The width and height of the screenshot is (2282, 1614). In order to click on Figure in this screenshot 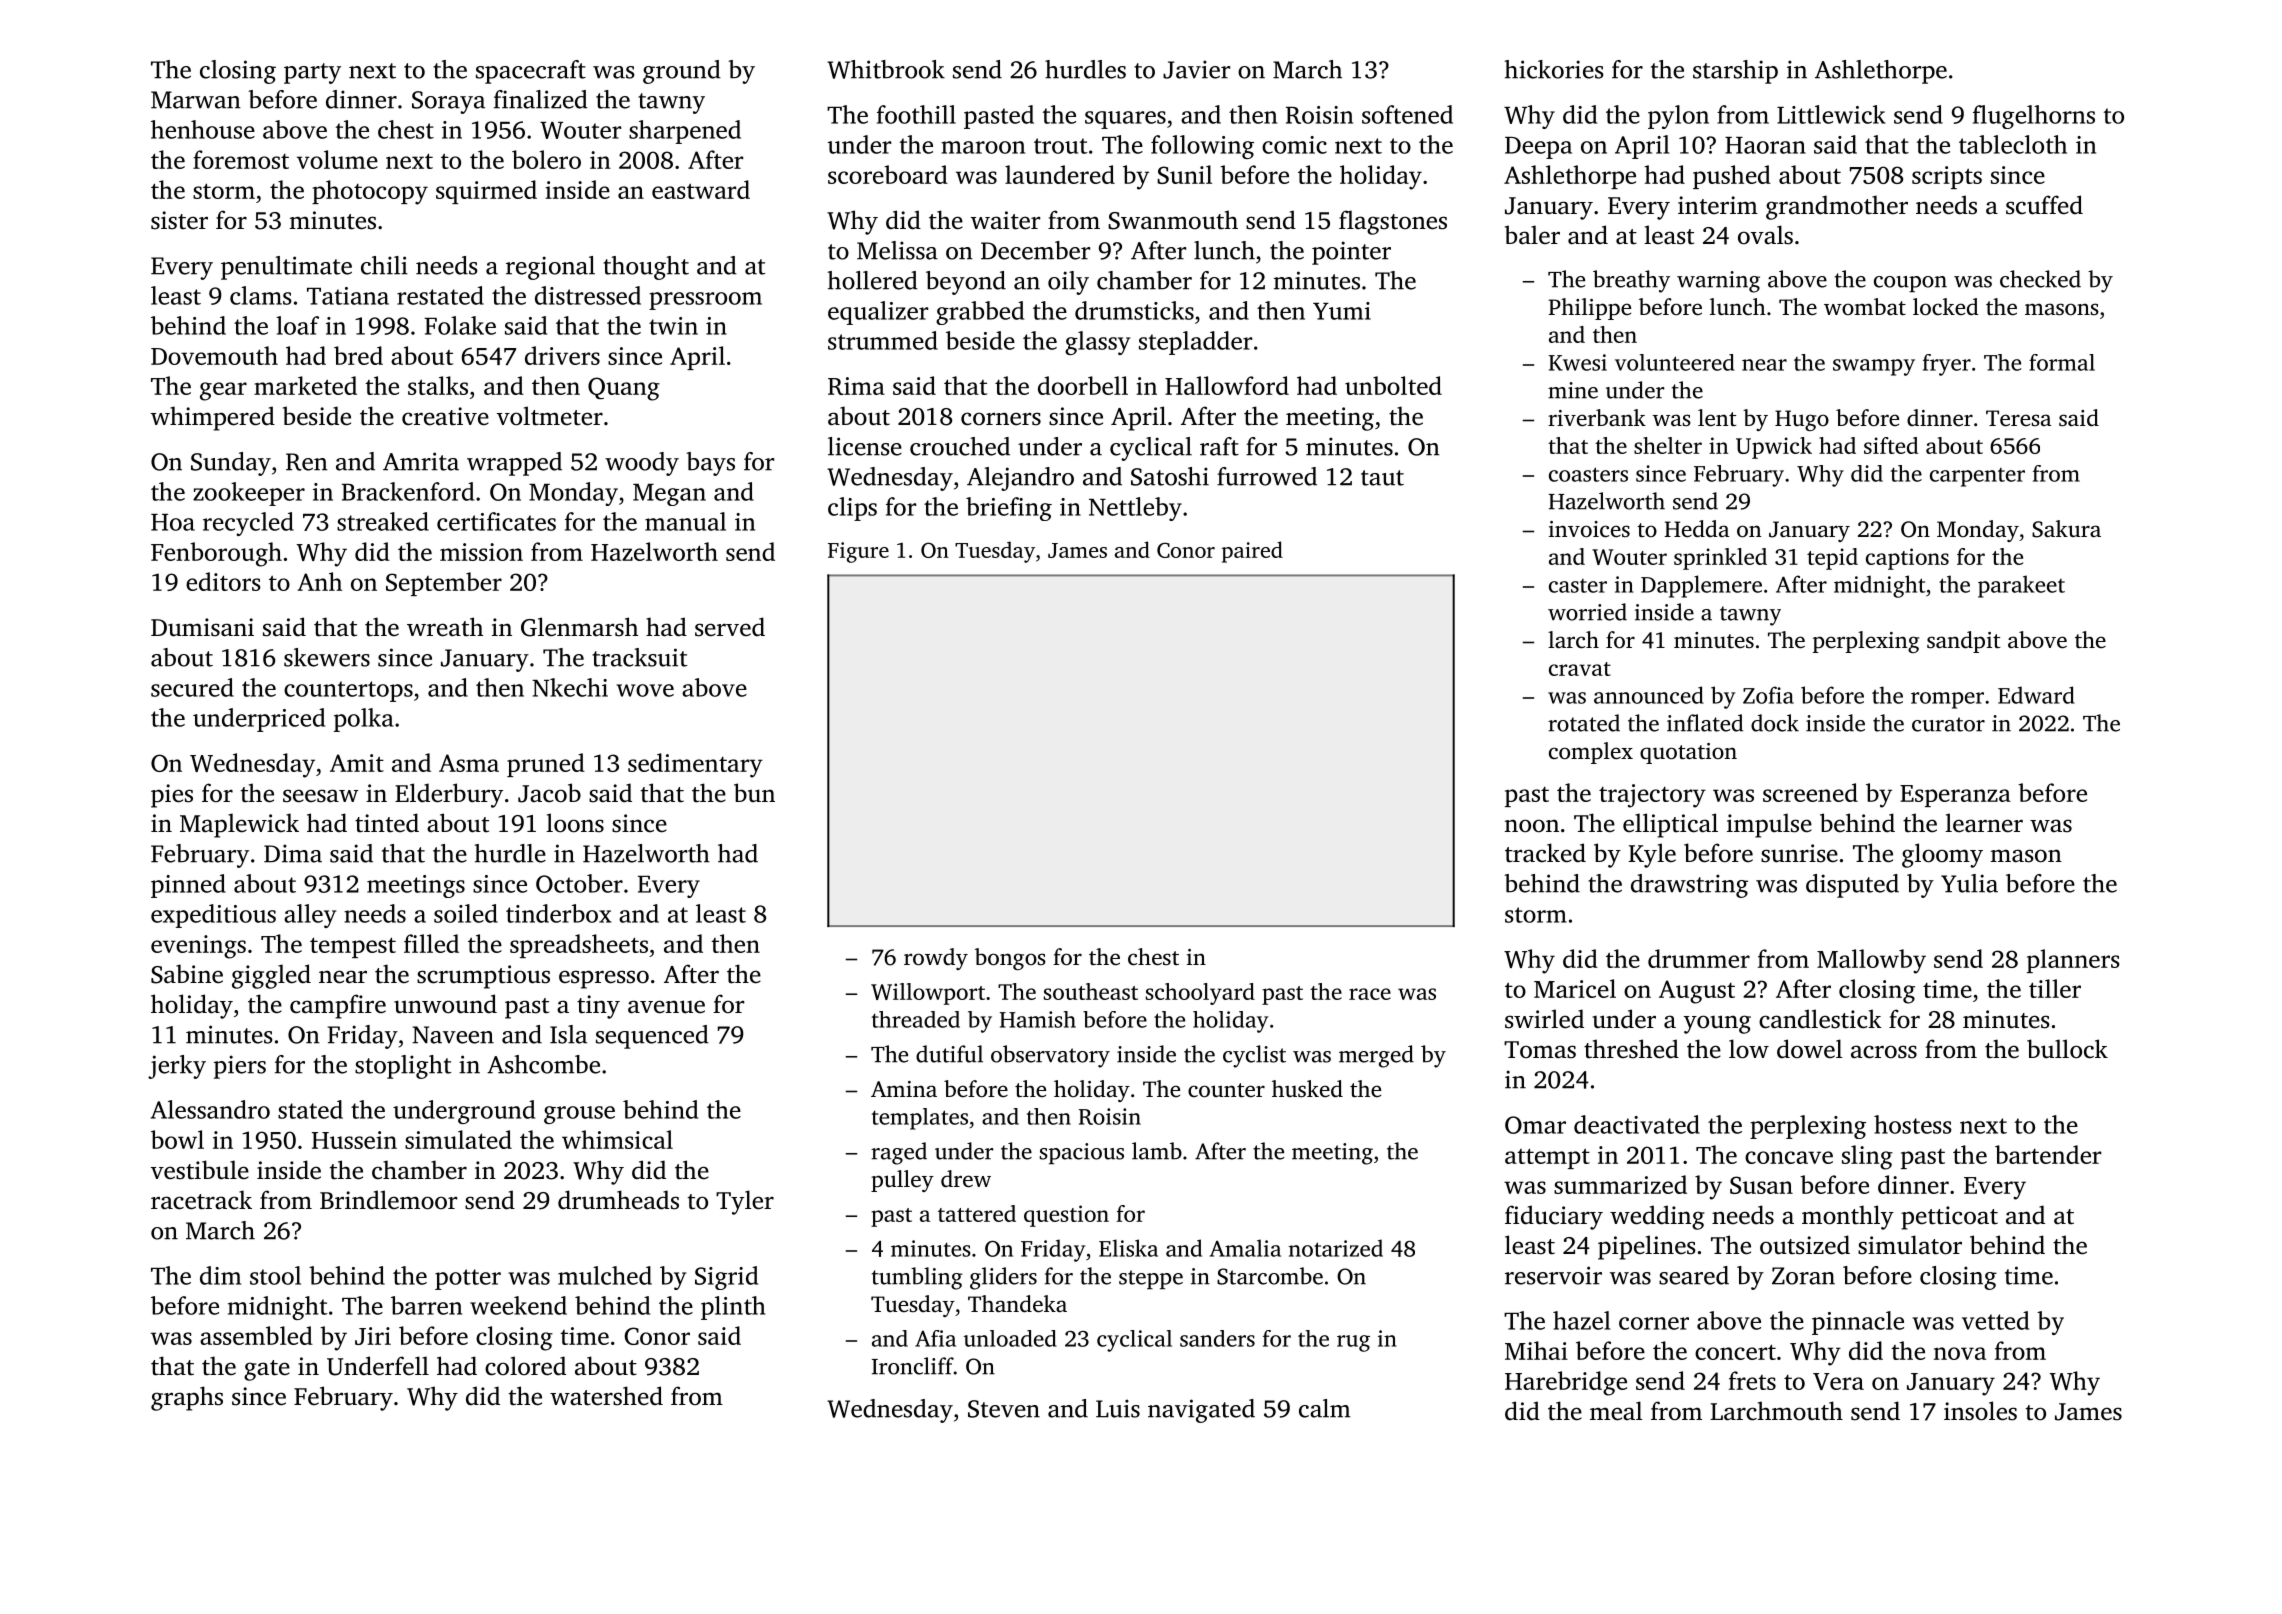, I will do `click(858, 552)`.
